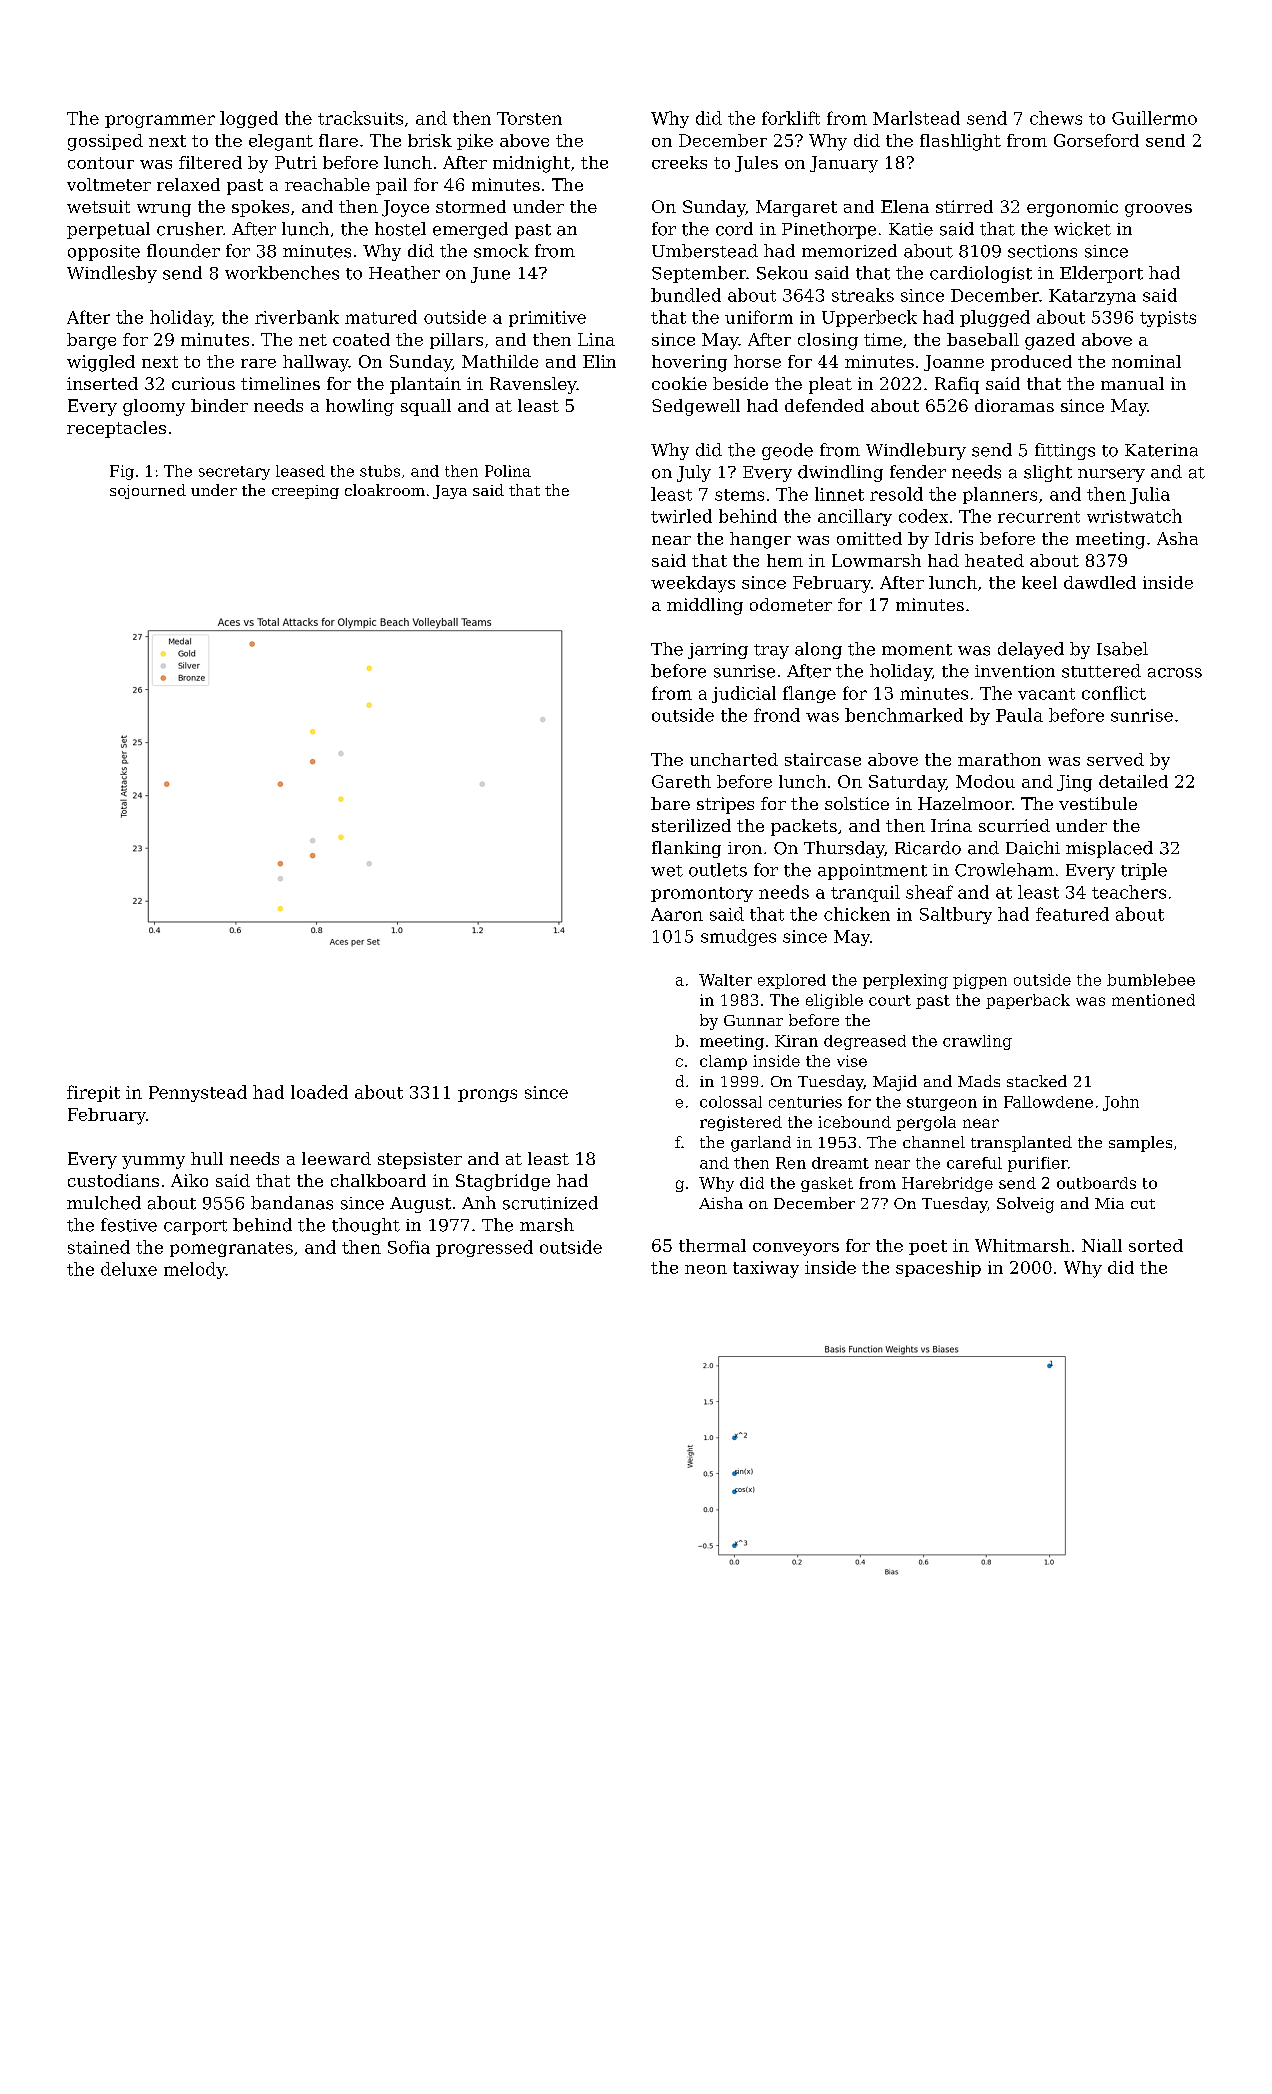  Describe the element at coordinates (1122, 649) in the page. I see `Isabel` at that location.
